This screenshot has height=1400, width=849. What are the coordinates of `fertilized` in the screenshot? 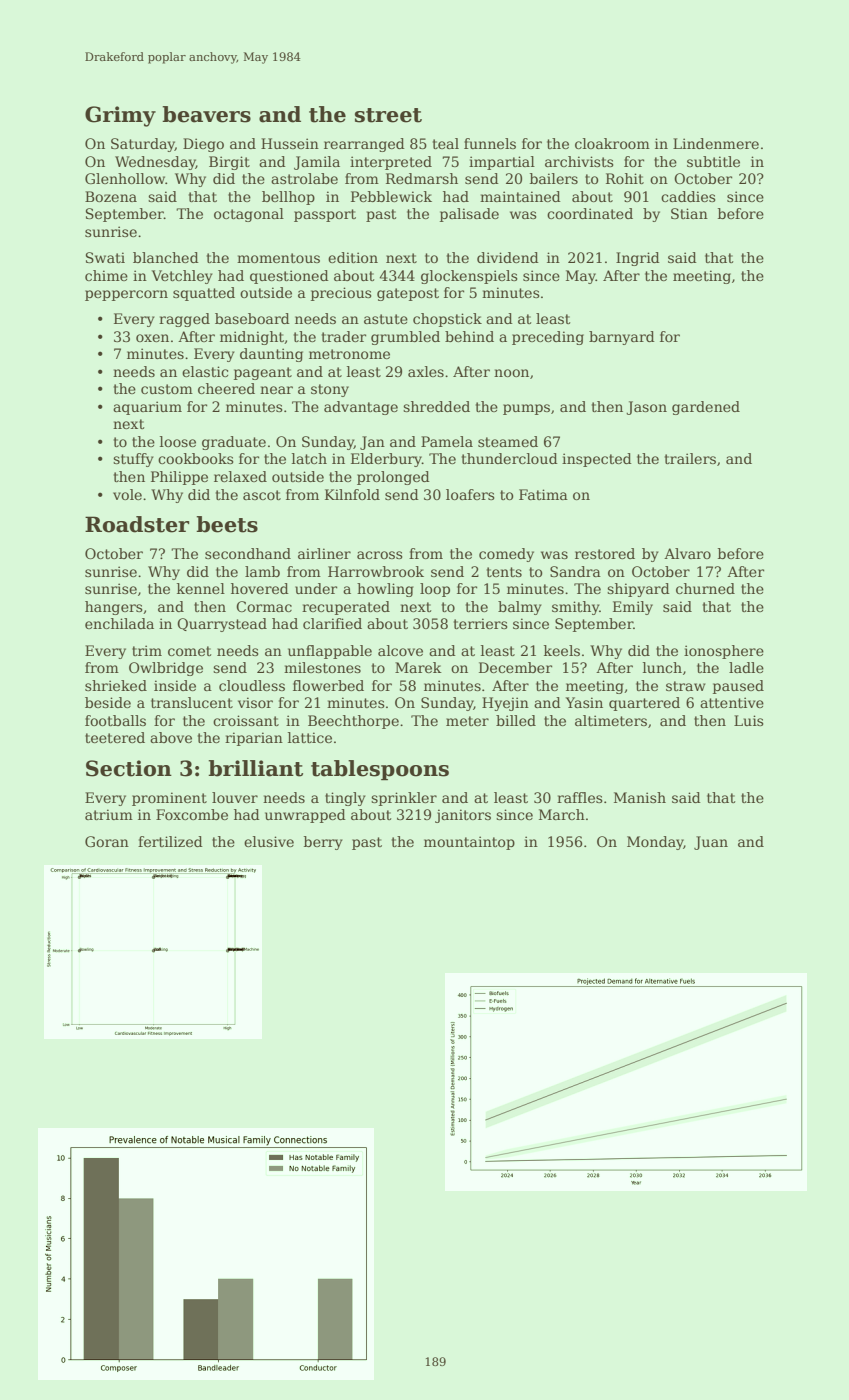 It's located at (170, 841).
